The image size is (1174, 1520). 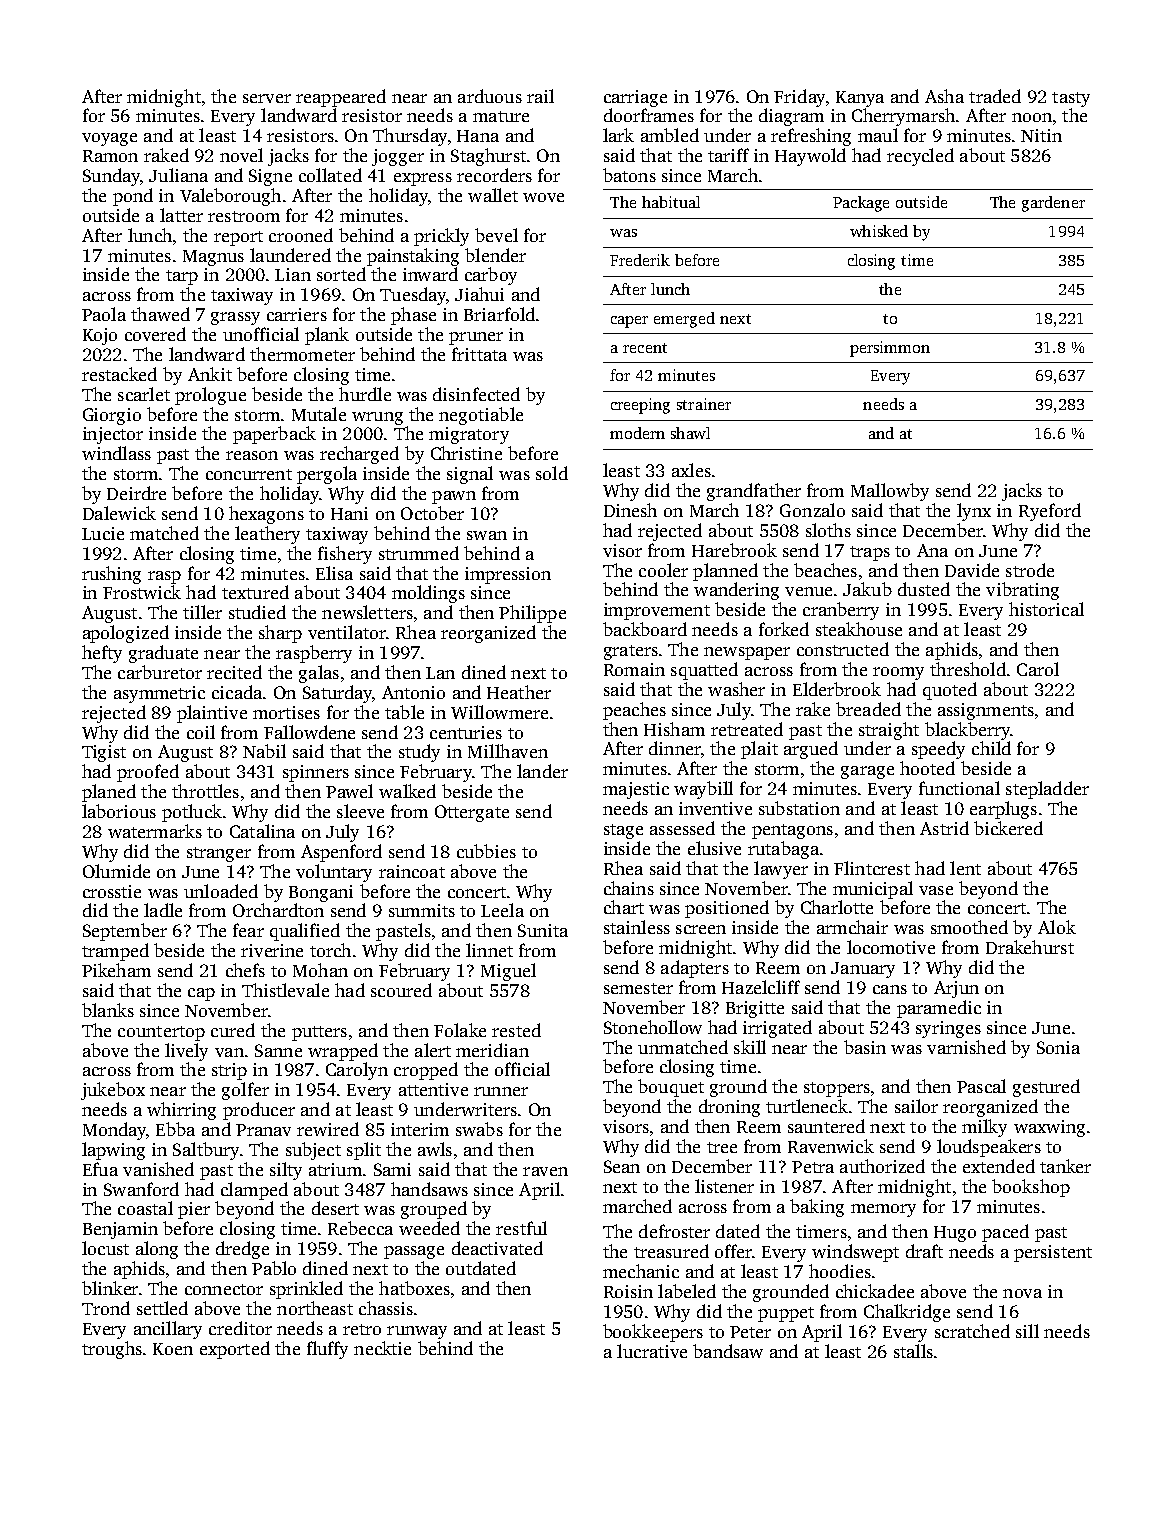 What do you see at coordinates (472, 813) in the screenshot?
I see `Ottergate` at bounding box center [472, 813].
